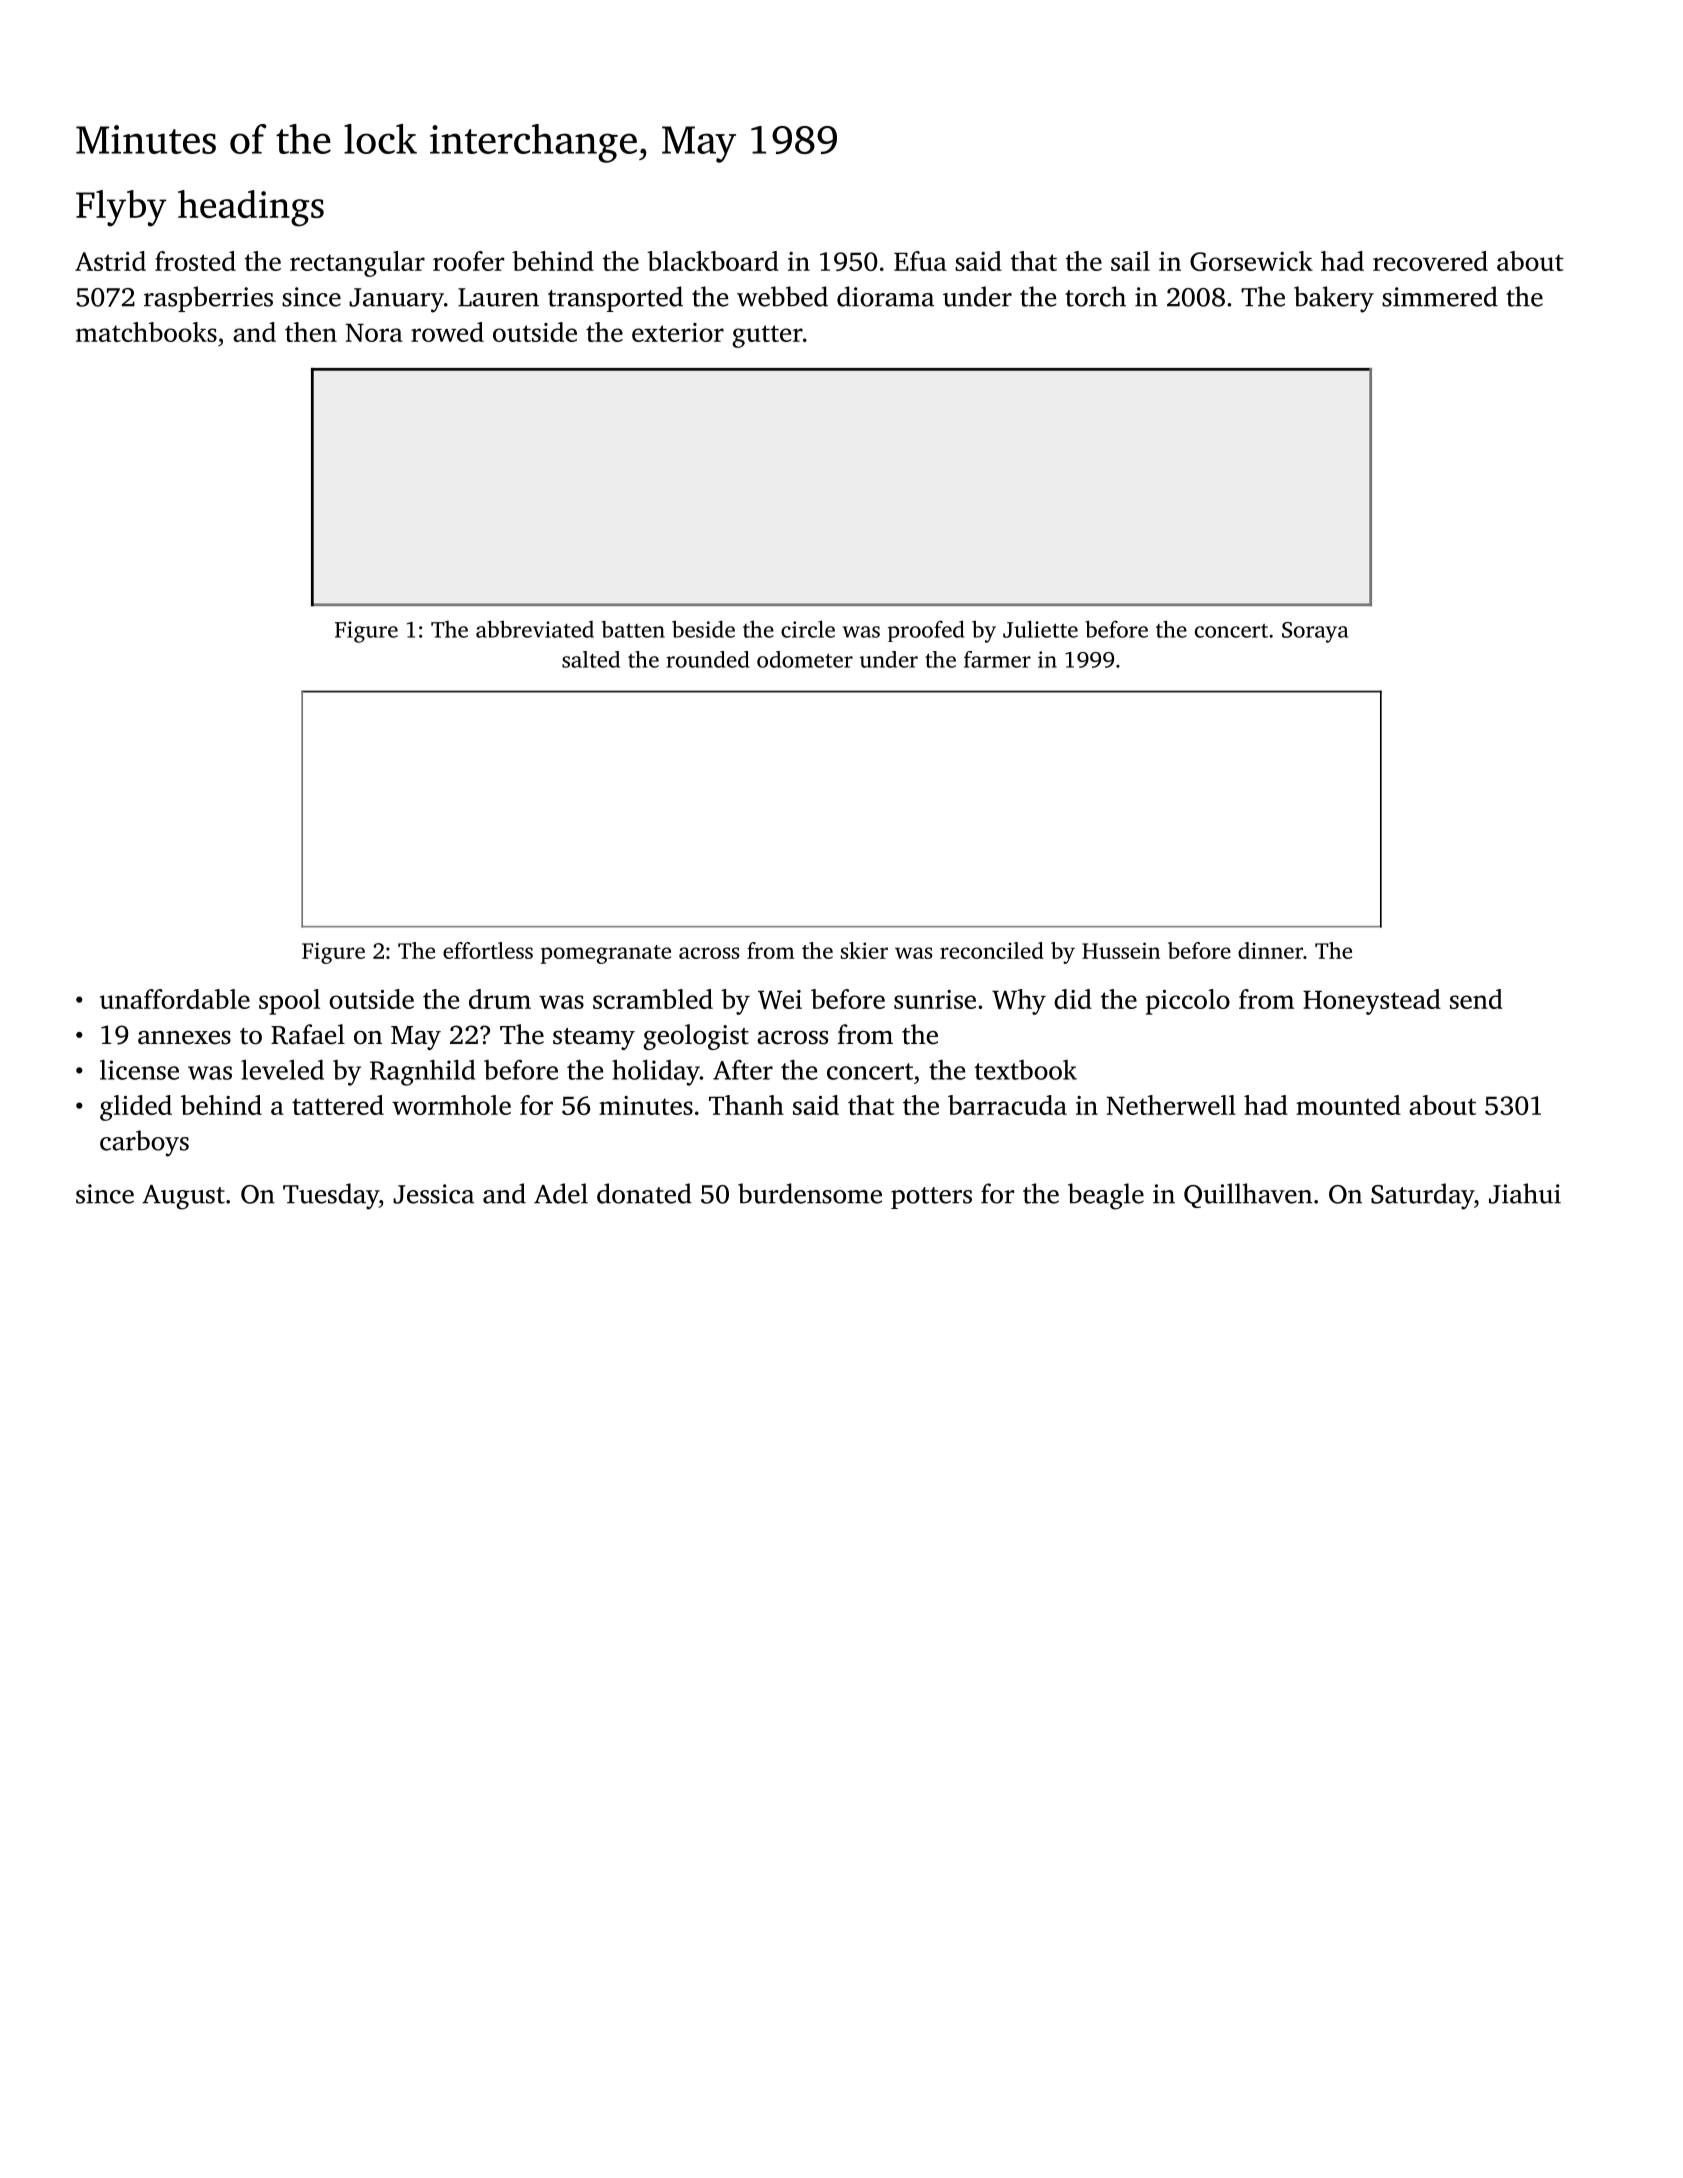 Image resolution: width=1683 pixels, height=2178 pixels. What do you see at coordinates (885, 296) in the document?
I see `diorama` at bounding box center [885, 296].
